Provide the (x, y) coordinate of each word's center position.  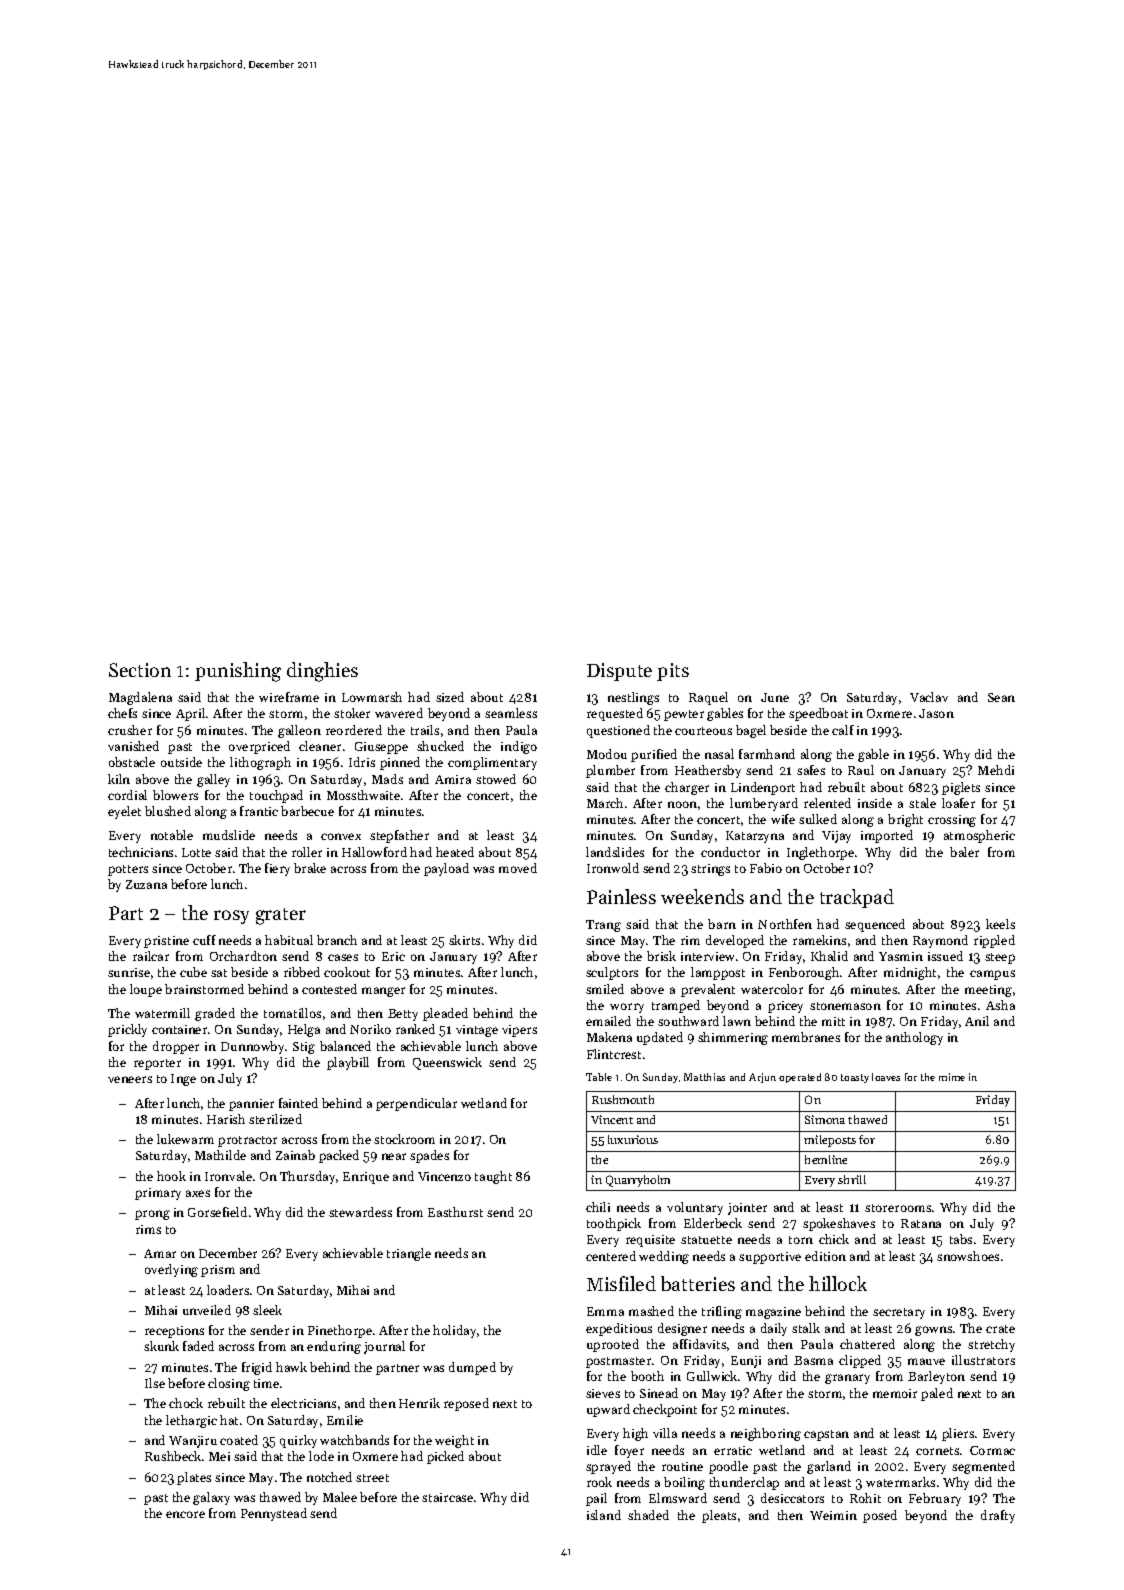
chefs (122, 713)
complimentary (492, 763)
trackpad (857, 898)
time (266, 1383)
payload (446, 869)
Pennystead (274, 1514)
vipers (519, 1031)
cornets (937, 1451)
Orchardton (243, 956)
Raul (861, 770)
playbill (348, 1063)
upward (608, 1410)
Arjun (762, 1078)
